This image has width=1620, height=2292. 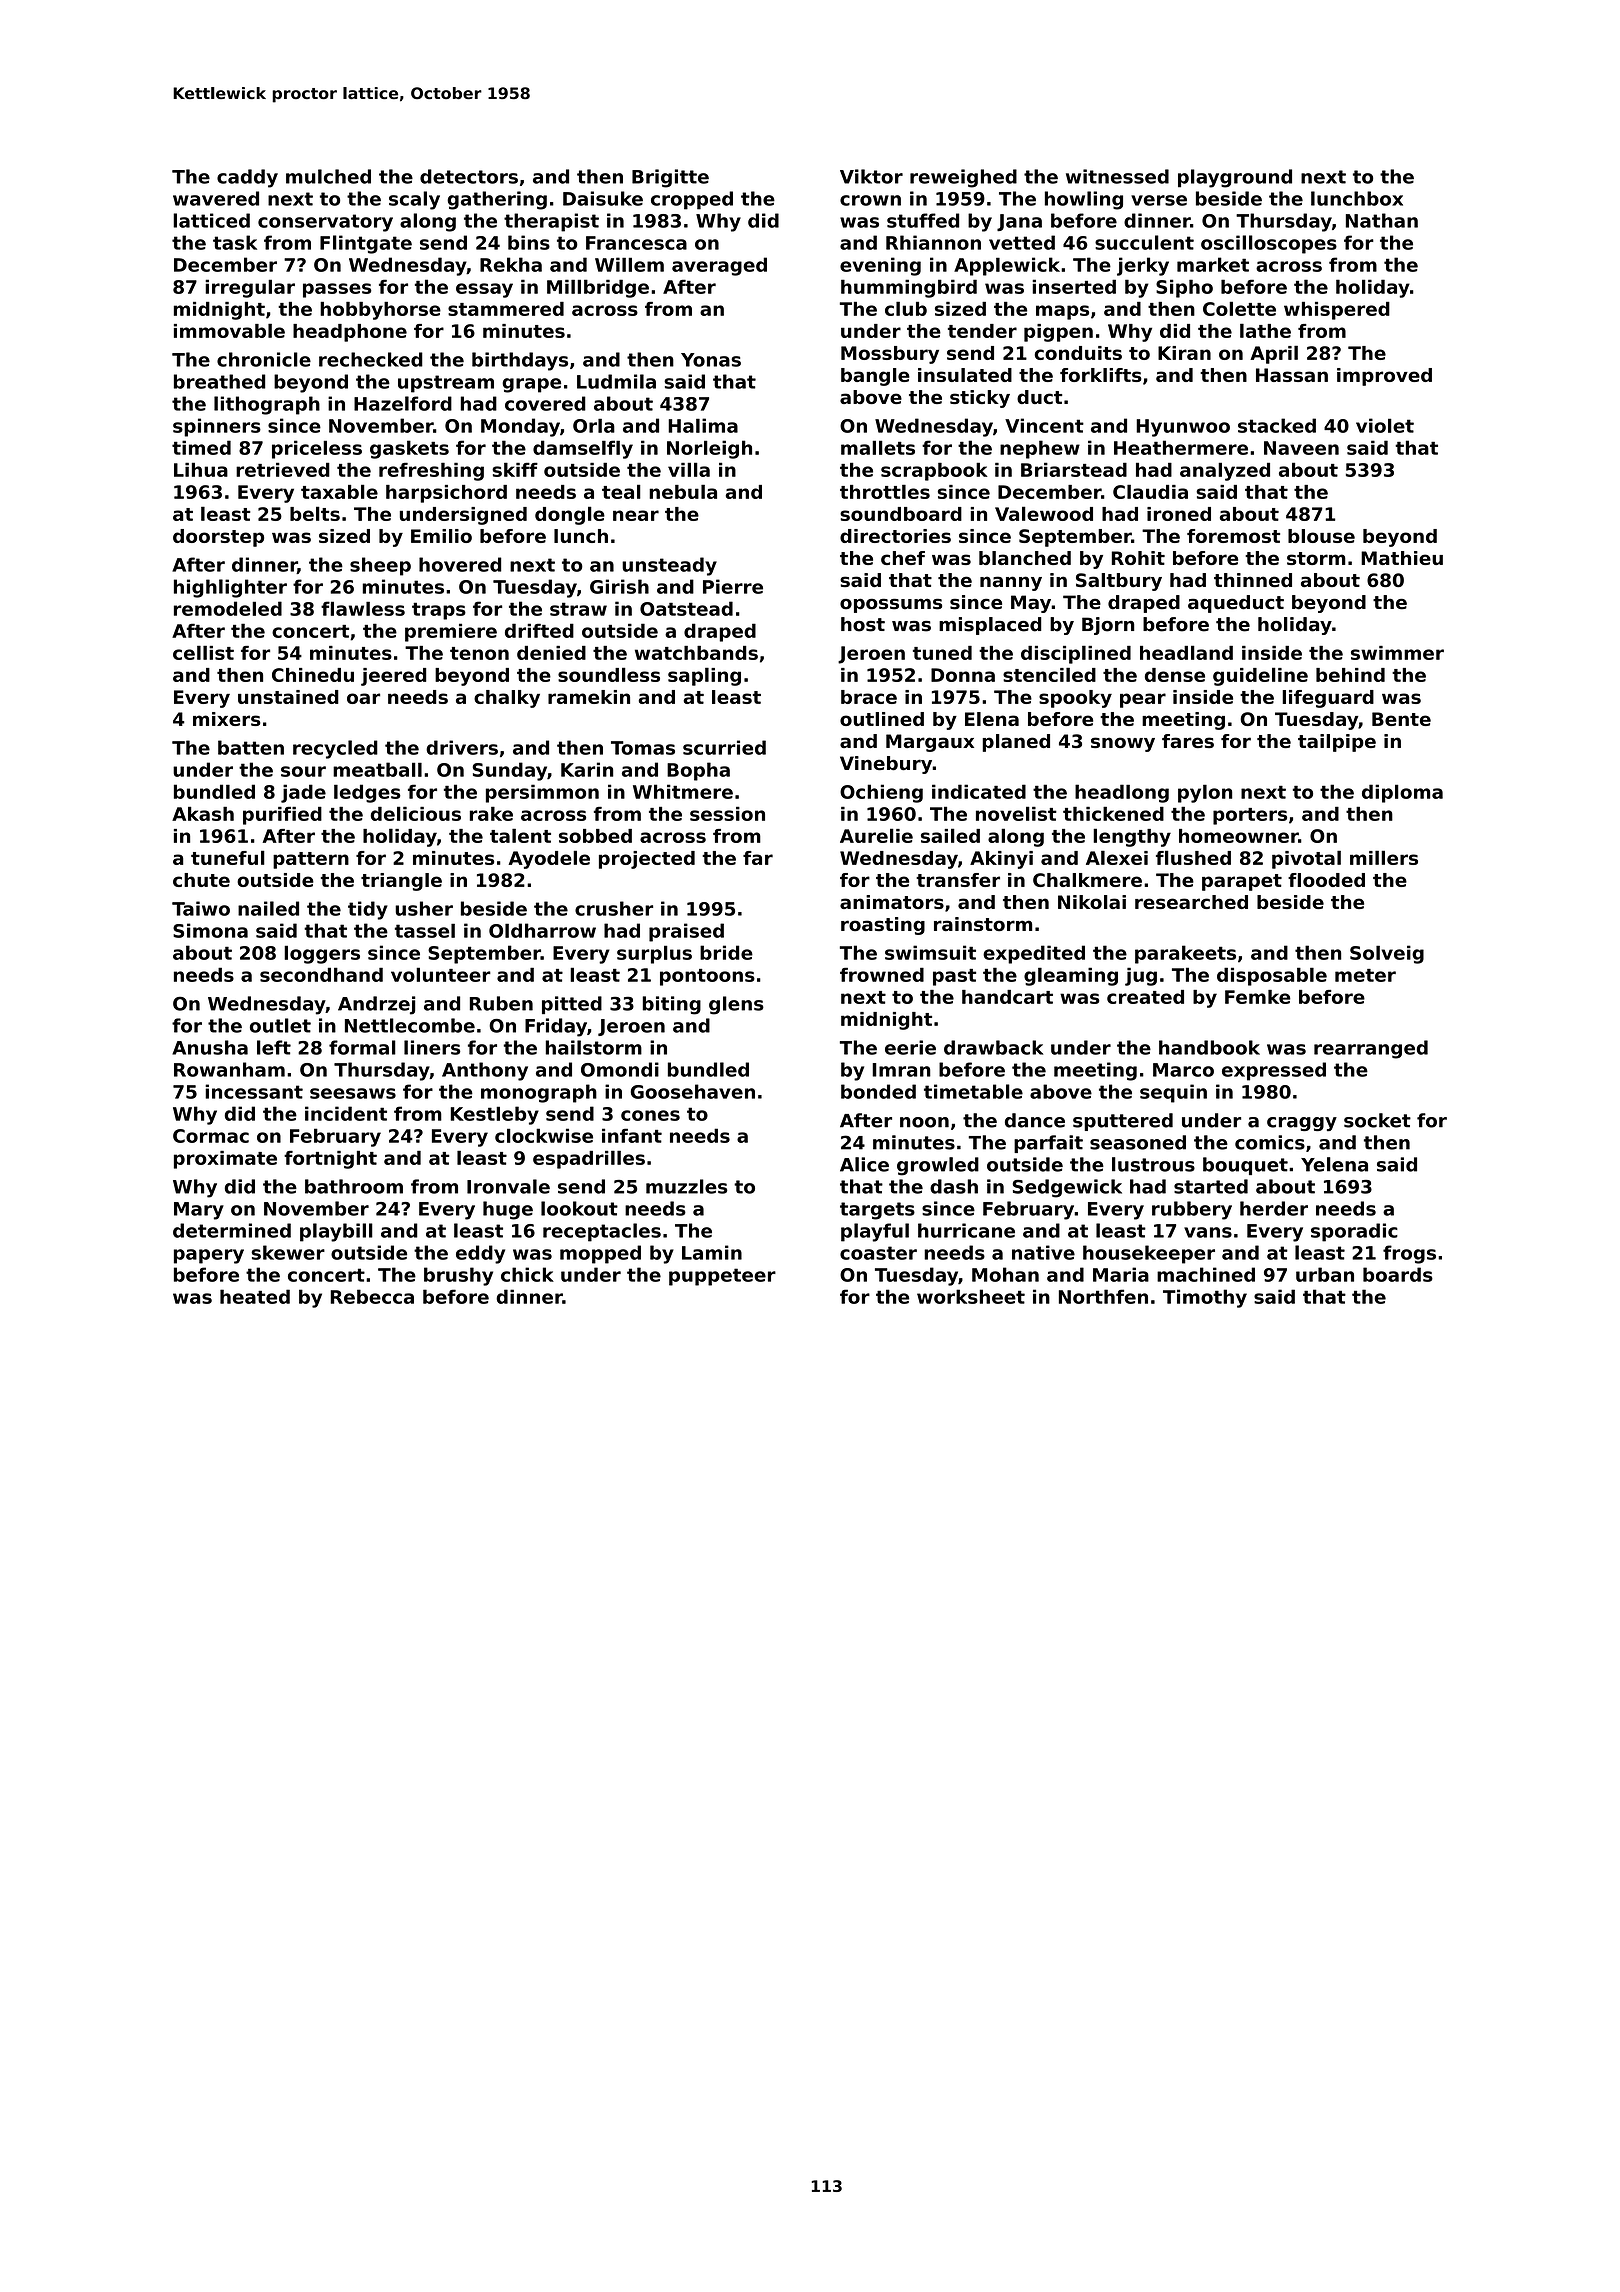 What do you see at coordinates (686, 932) in the image?
I see `praised` at bounding box center [686, 932].
